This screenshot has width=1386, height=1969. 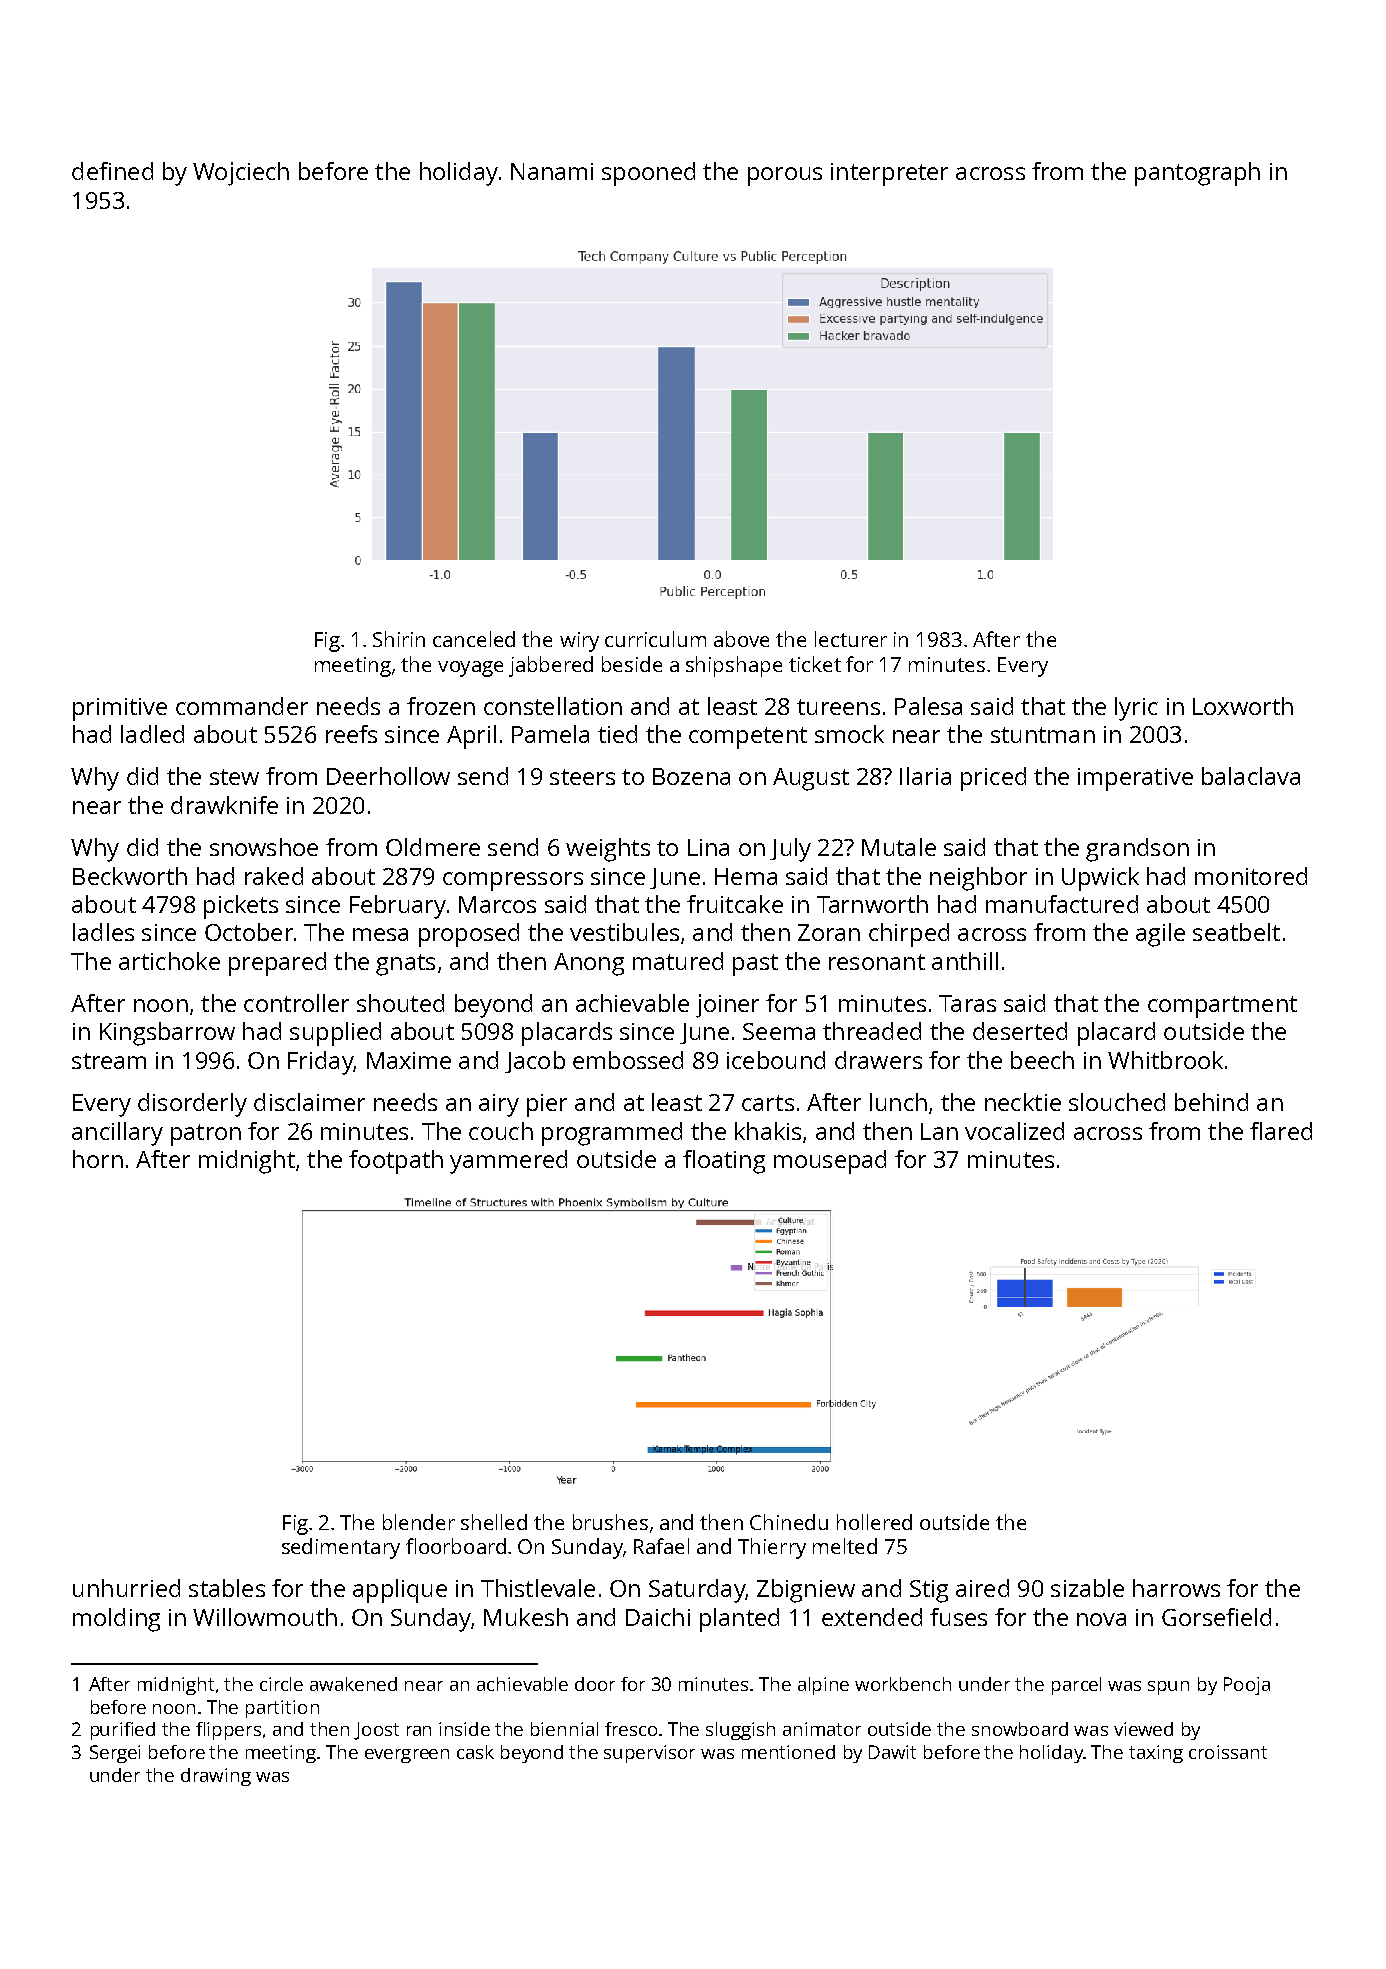 What do you see at coordinates (281, 1684) in the screenshot?
I see `circle` at bounding box center [281, 1684].
